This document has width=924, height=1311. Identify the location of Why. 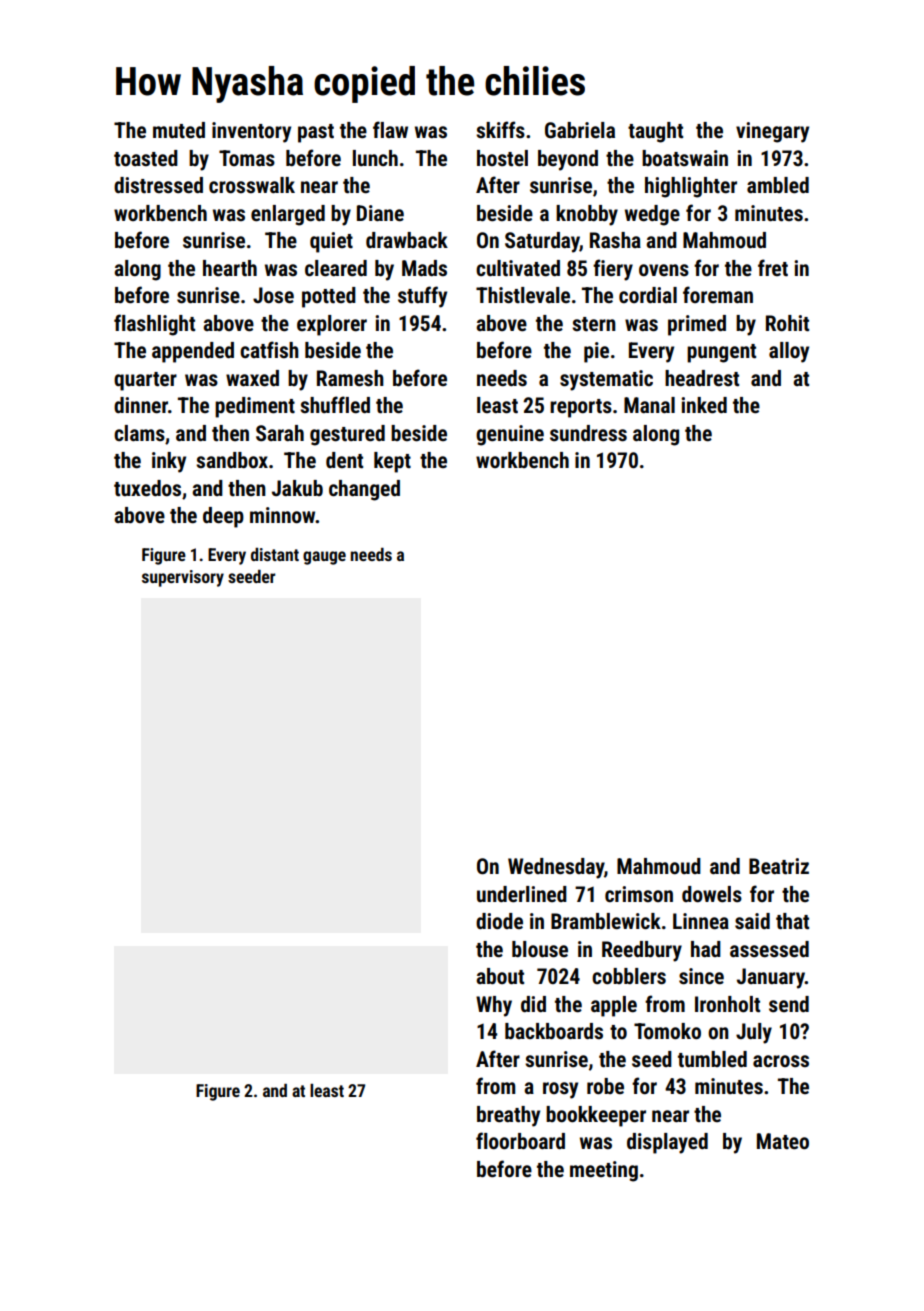
(494, 1006).
